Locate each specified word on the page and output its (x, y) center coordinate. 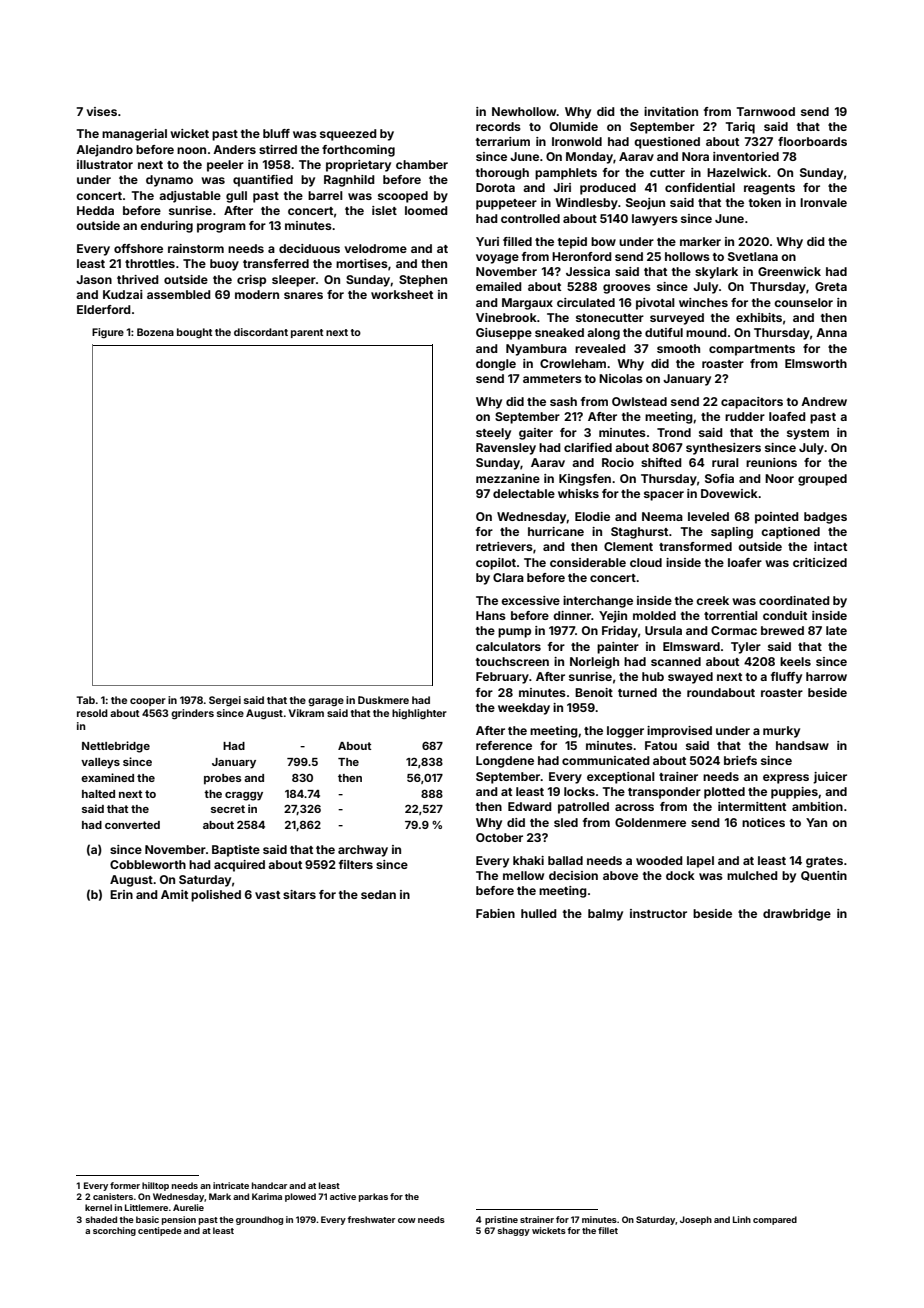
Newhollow (524, 111)
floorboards (812, 141)
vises (101, 111)
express (786, 779)
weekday (524, 709)
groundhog (259, 1220)
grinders (192, 714)
